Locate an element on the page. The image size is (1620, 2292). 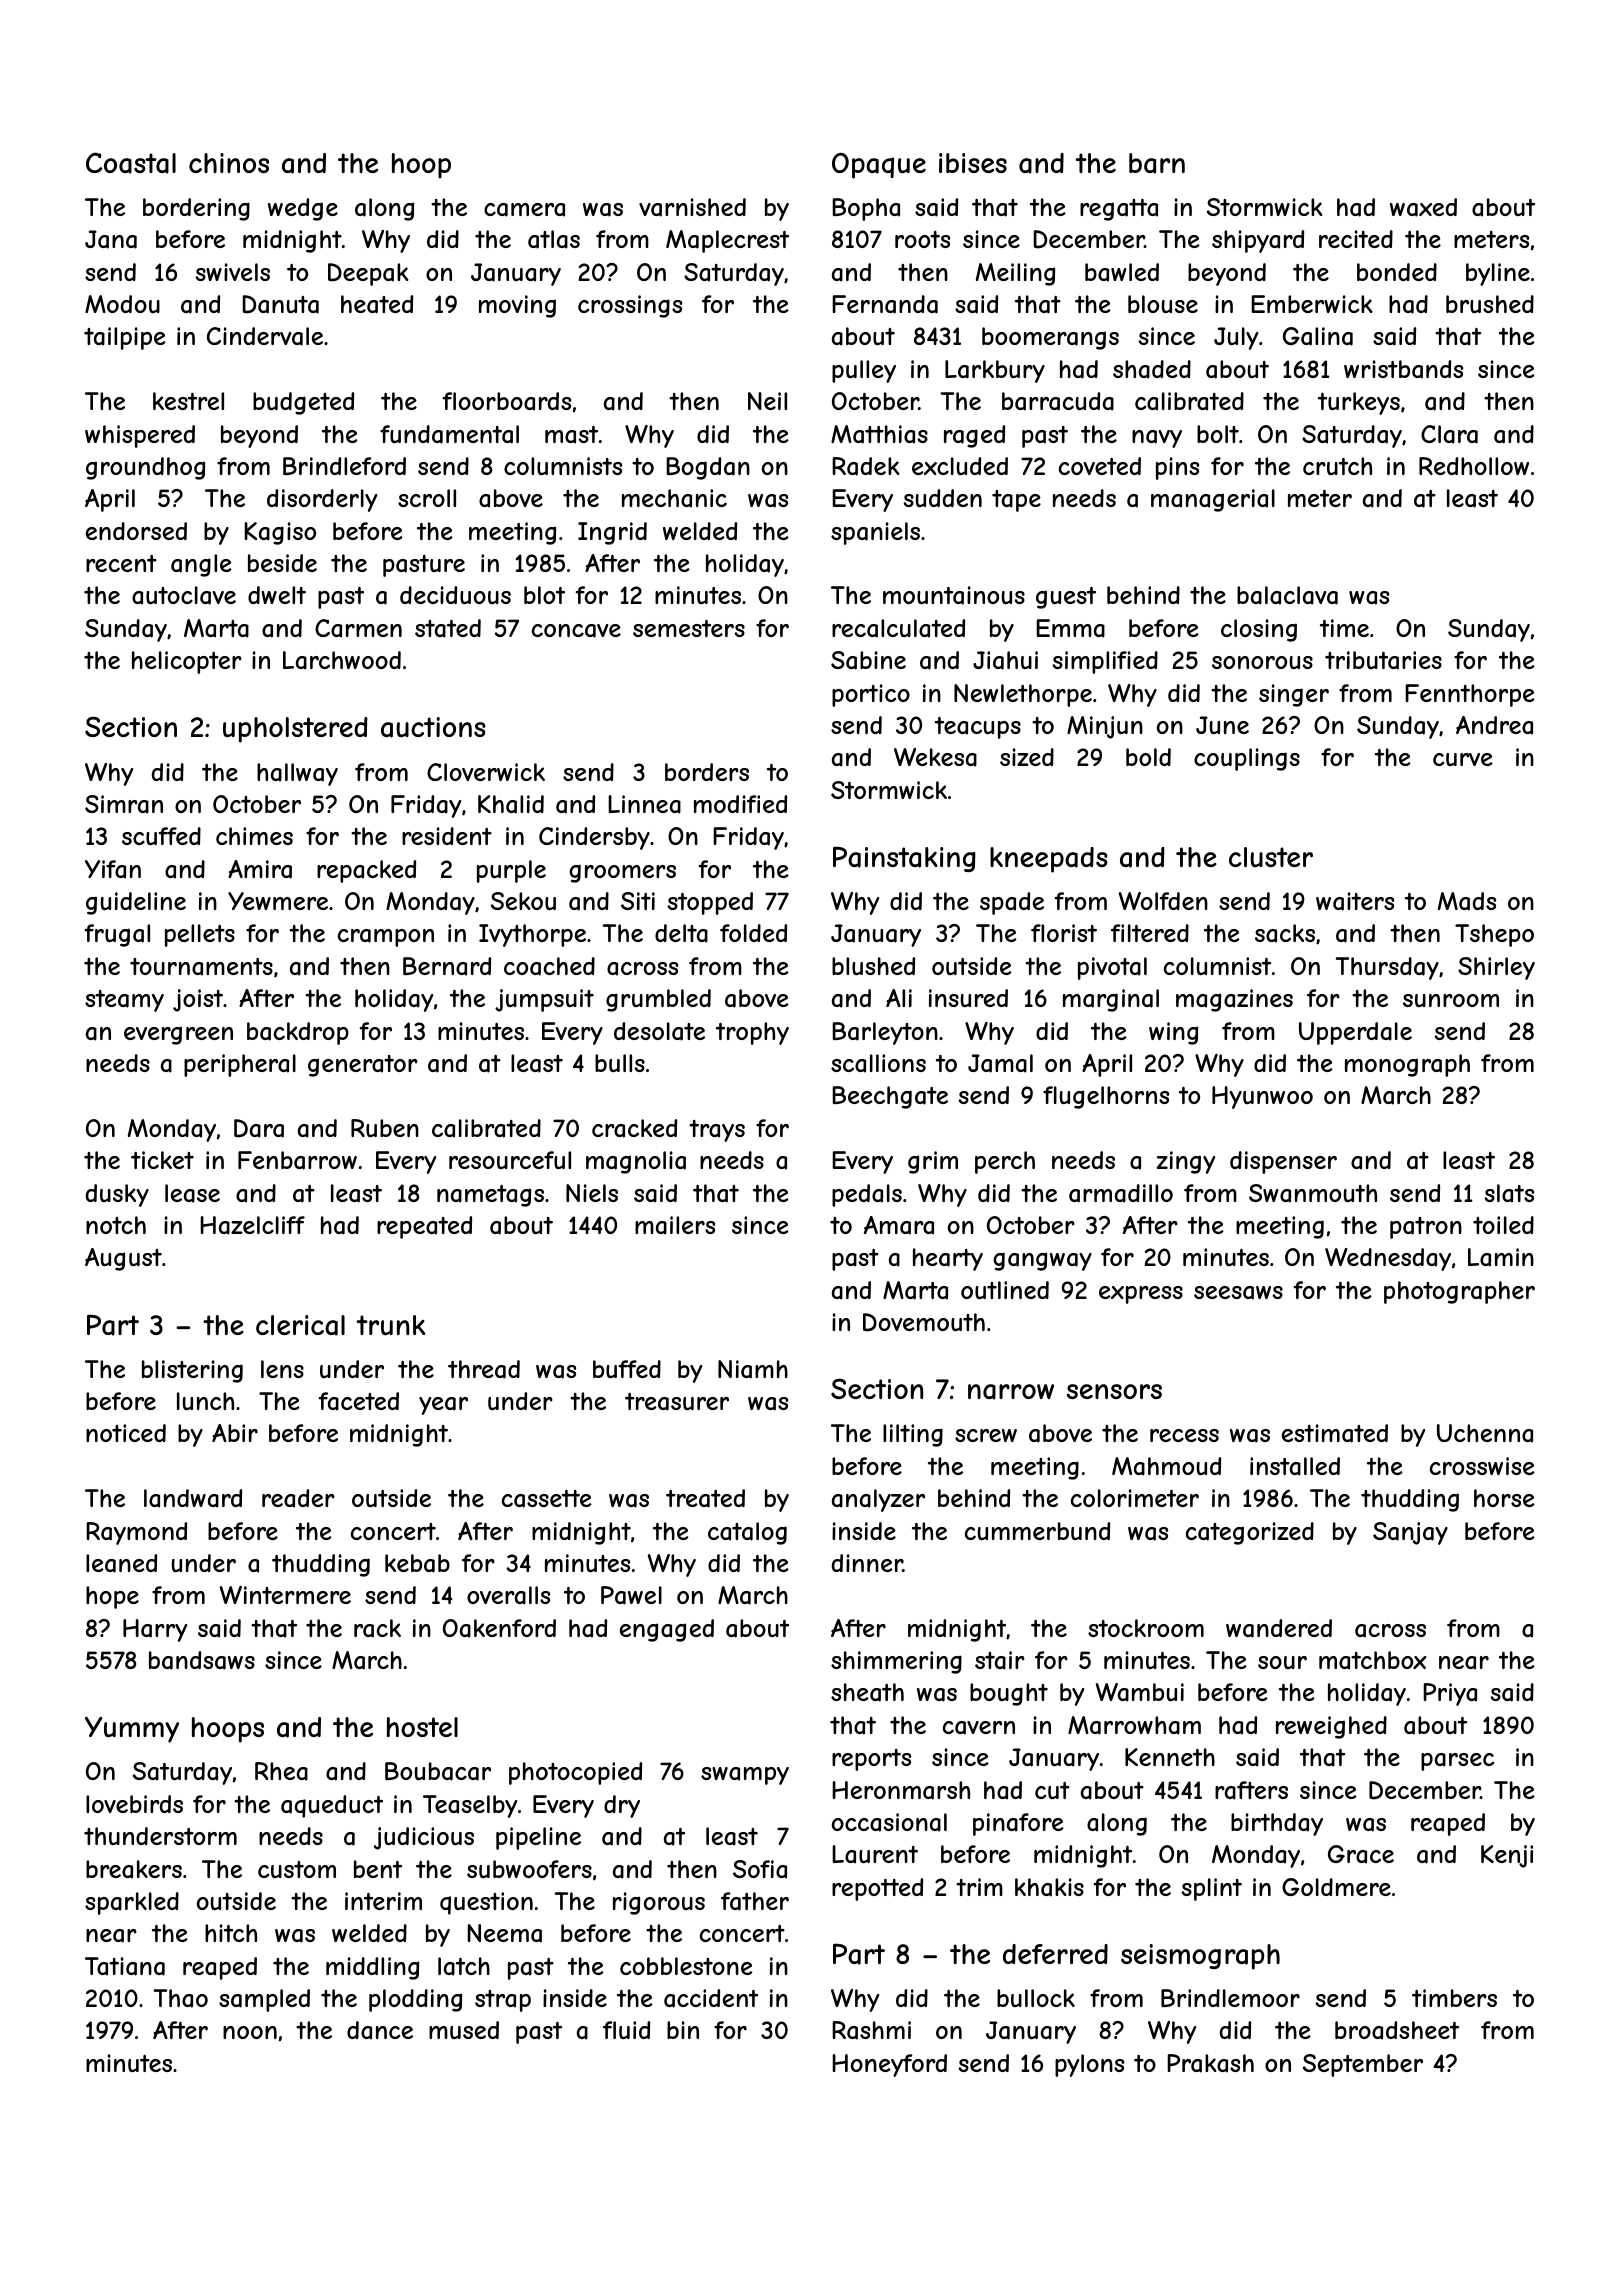
repeated is located at coordinates (424, 1227).
